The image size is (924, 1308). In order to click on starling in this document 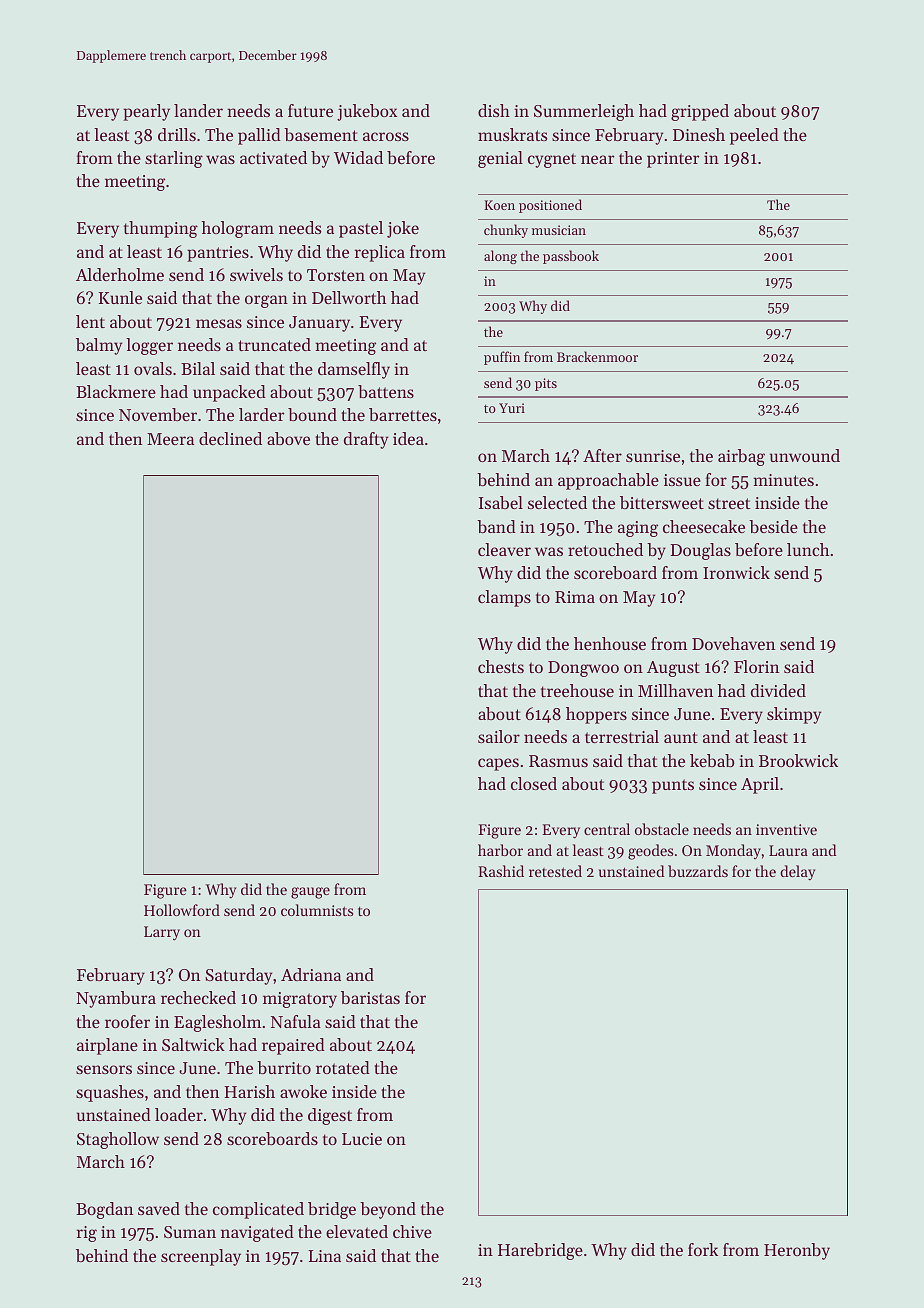, I will do `click(174, 159)`.
